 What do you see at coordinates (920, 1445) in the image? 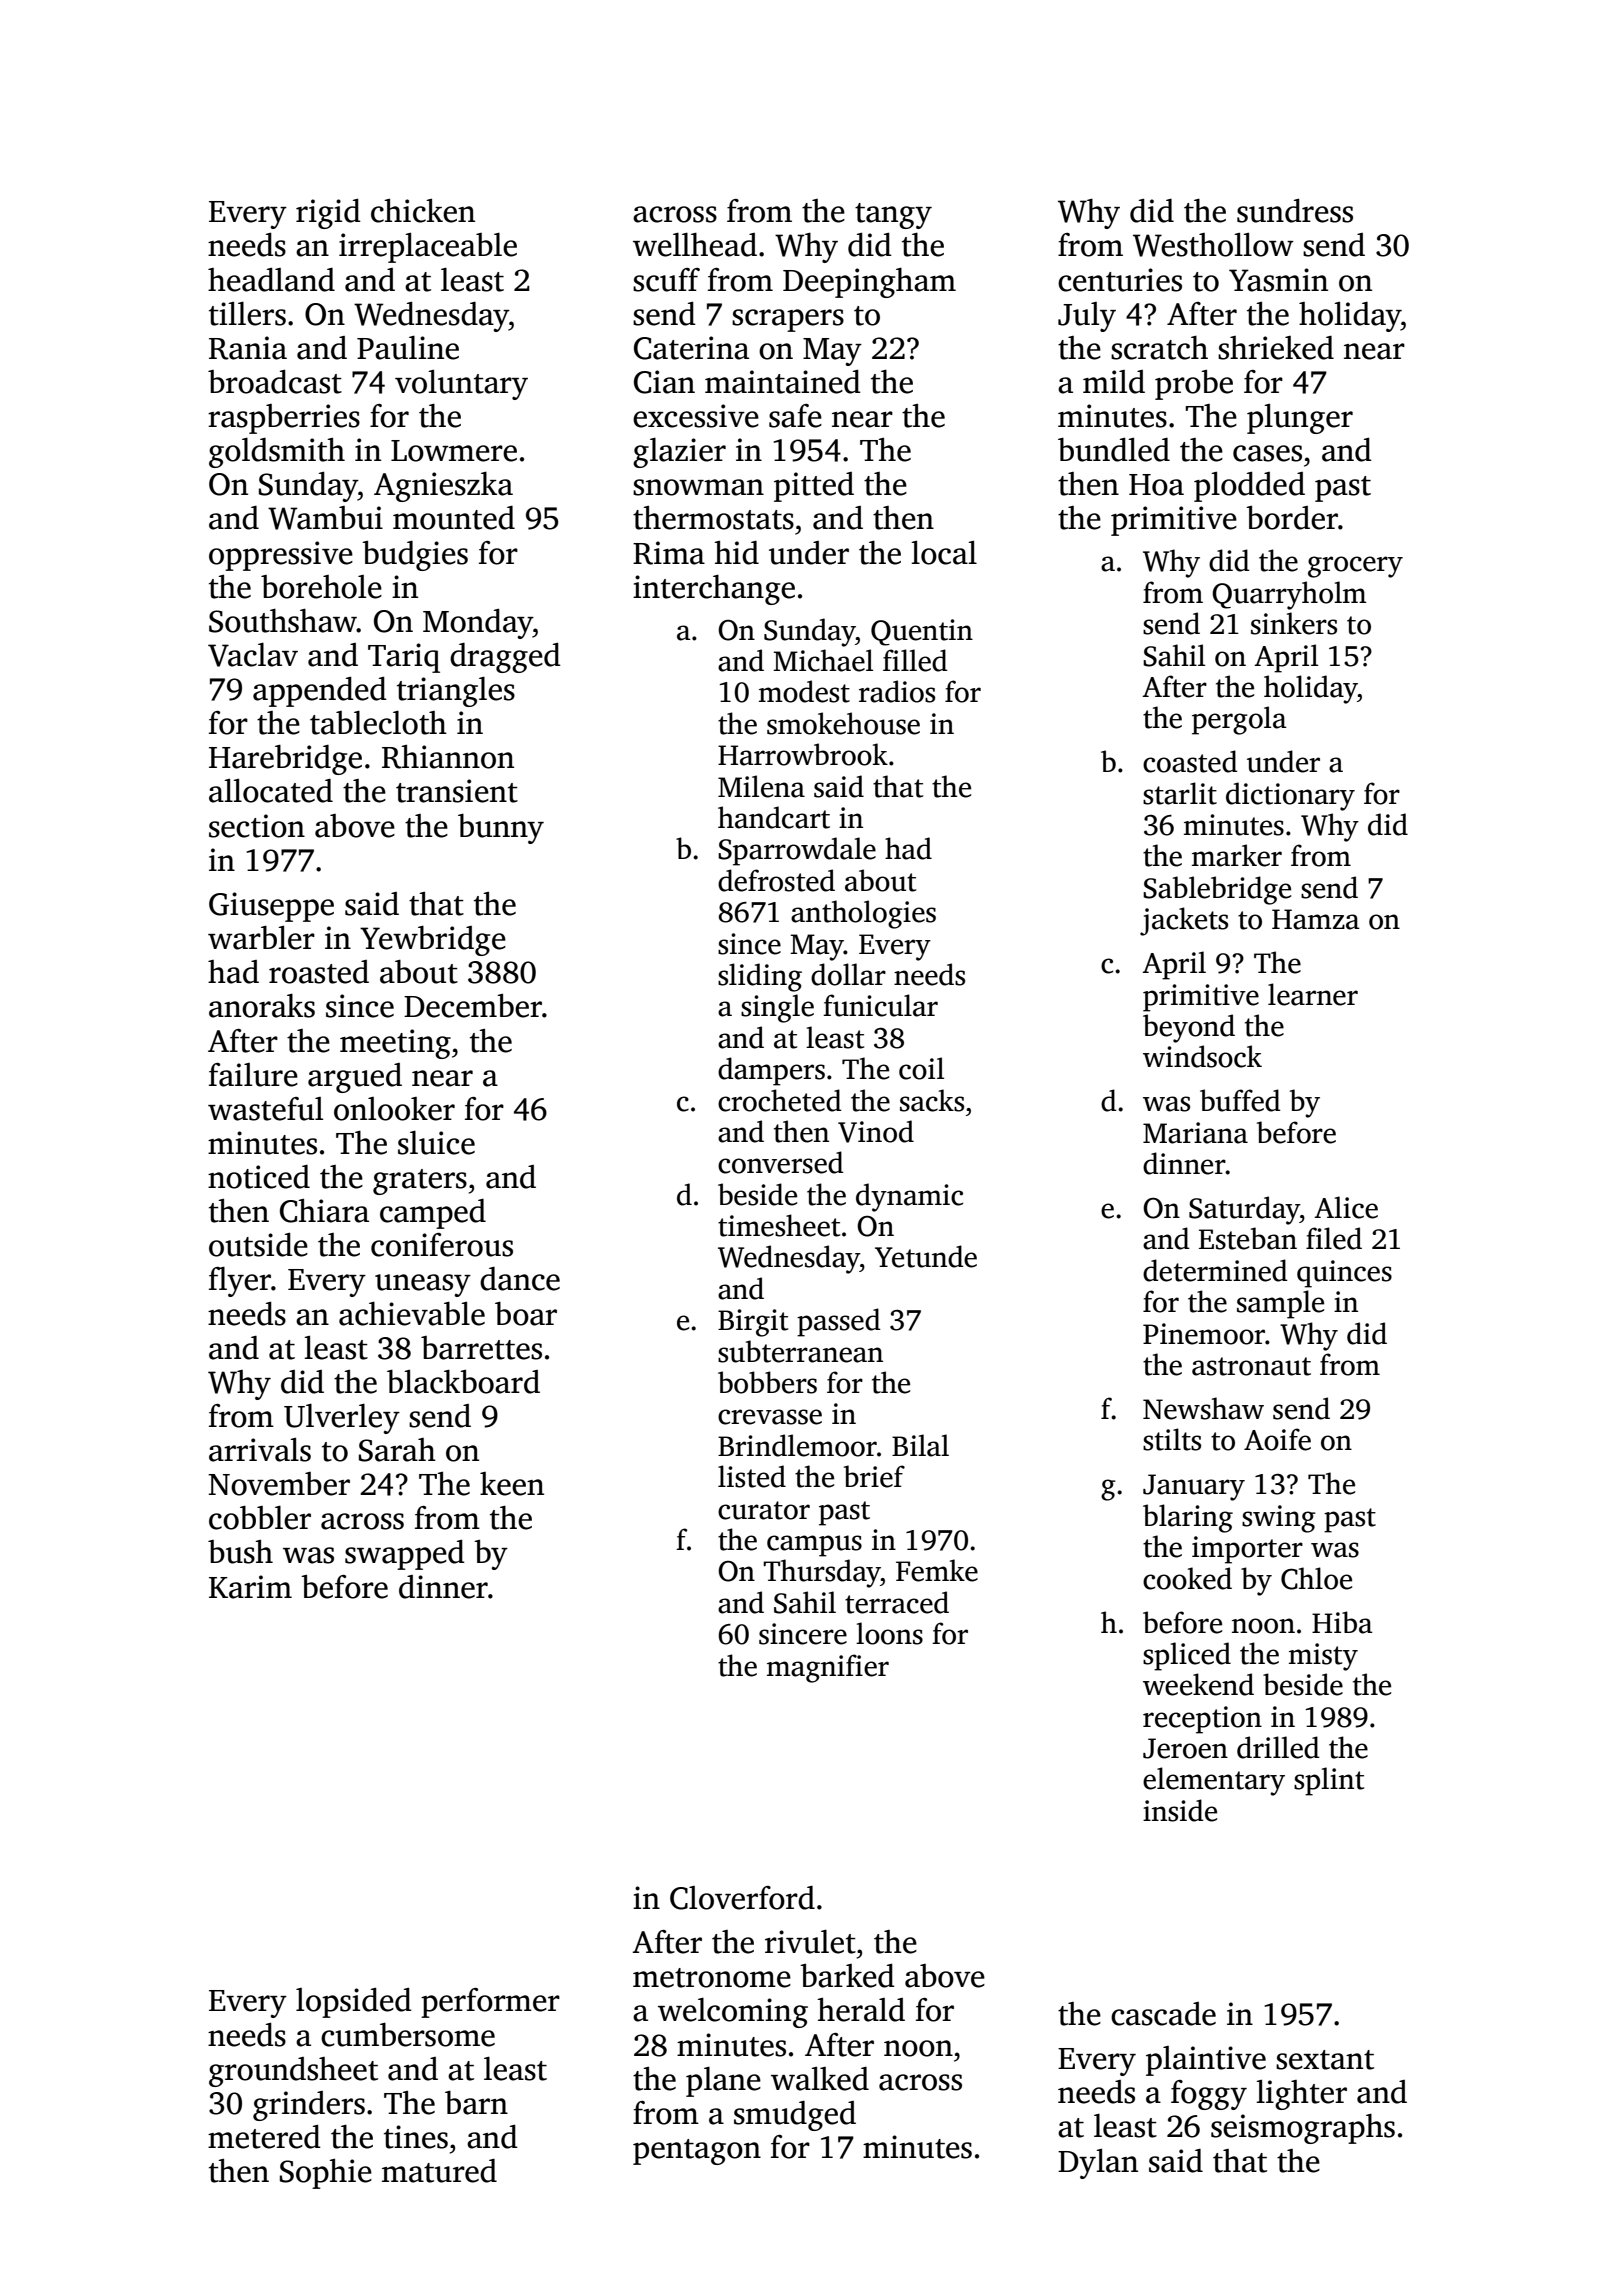
I see `Bilal` at bounding box center [920, 1445].
